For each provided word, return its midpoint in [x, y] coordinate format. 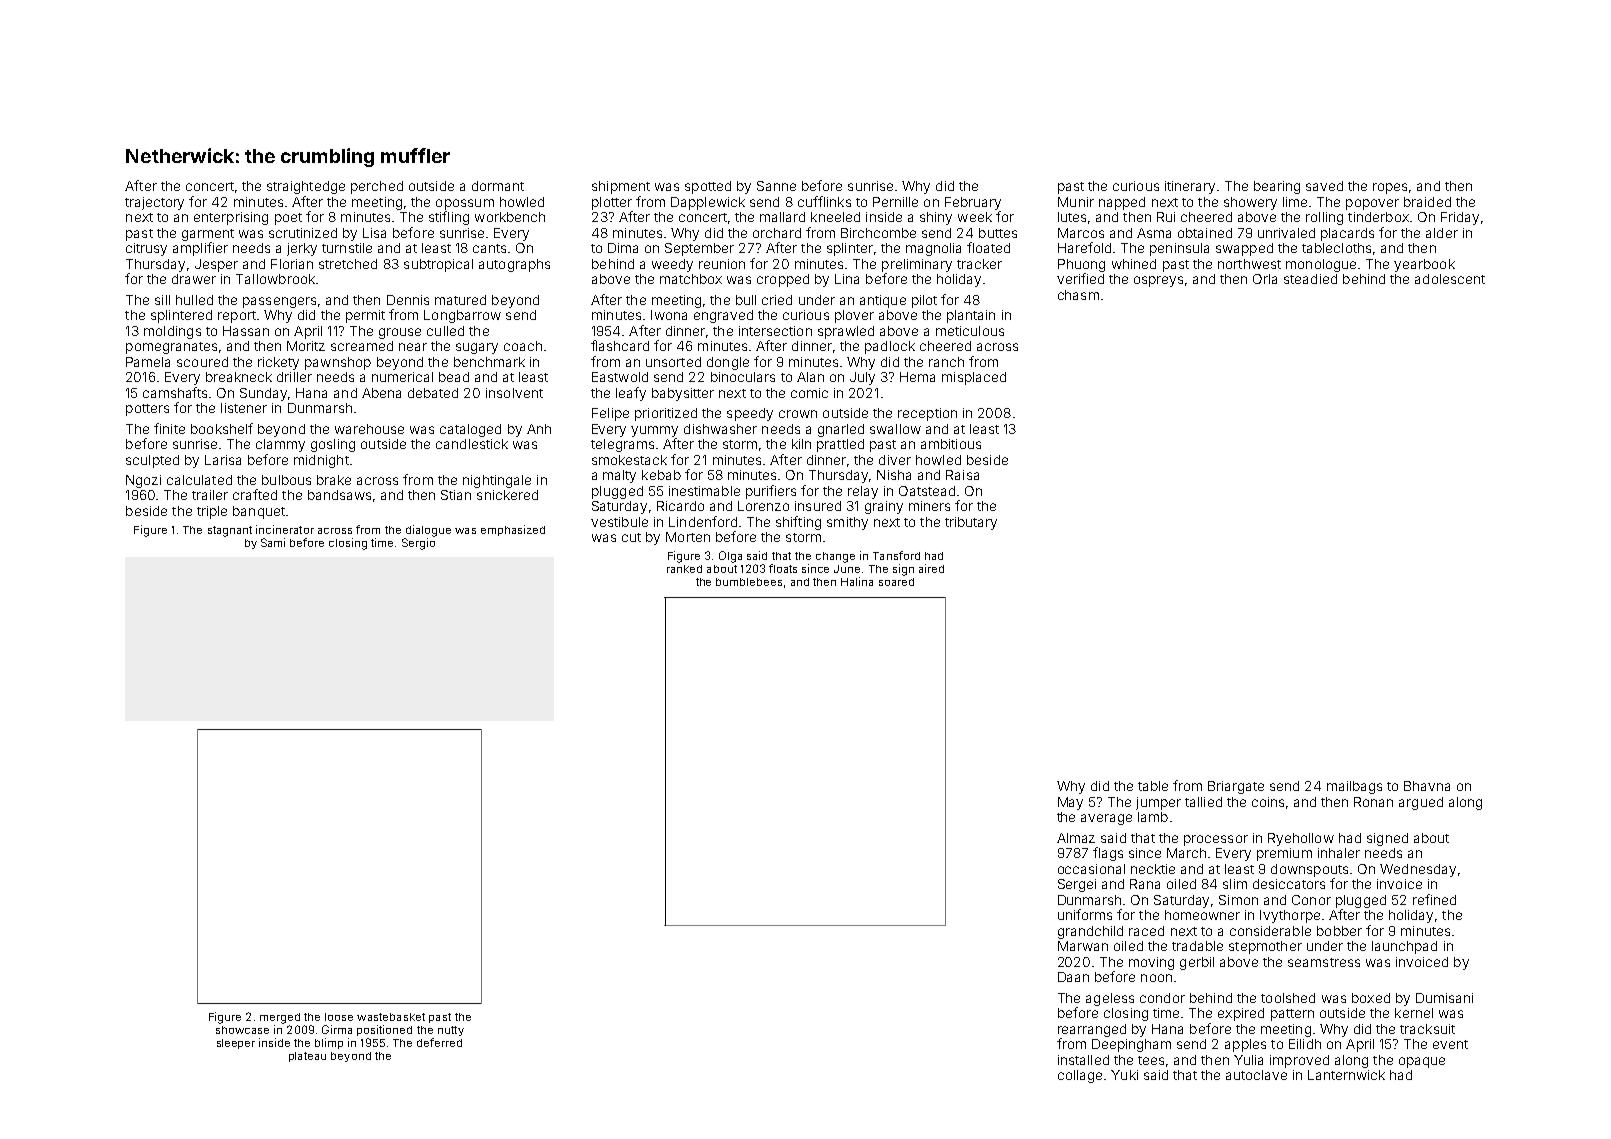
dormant [498, 186]
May [1070, 803]
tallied [1203, 802]
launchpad [1404, 947]
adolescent [1450, 279]
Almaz [1076, 838]
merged [280, 1018]
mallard [782, 217]
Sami [273, 542]
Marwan [1083, 946]
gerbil [1197, 963]
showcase [242, 1030]
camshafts [175, 392]
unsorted [673, 362]
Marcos [1081, 233]
